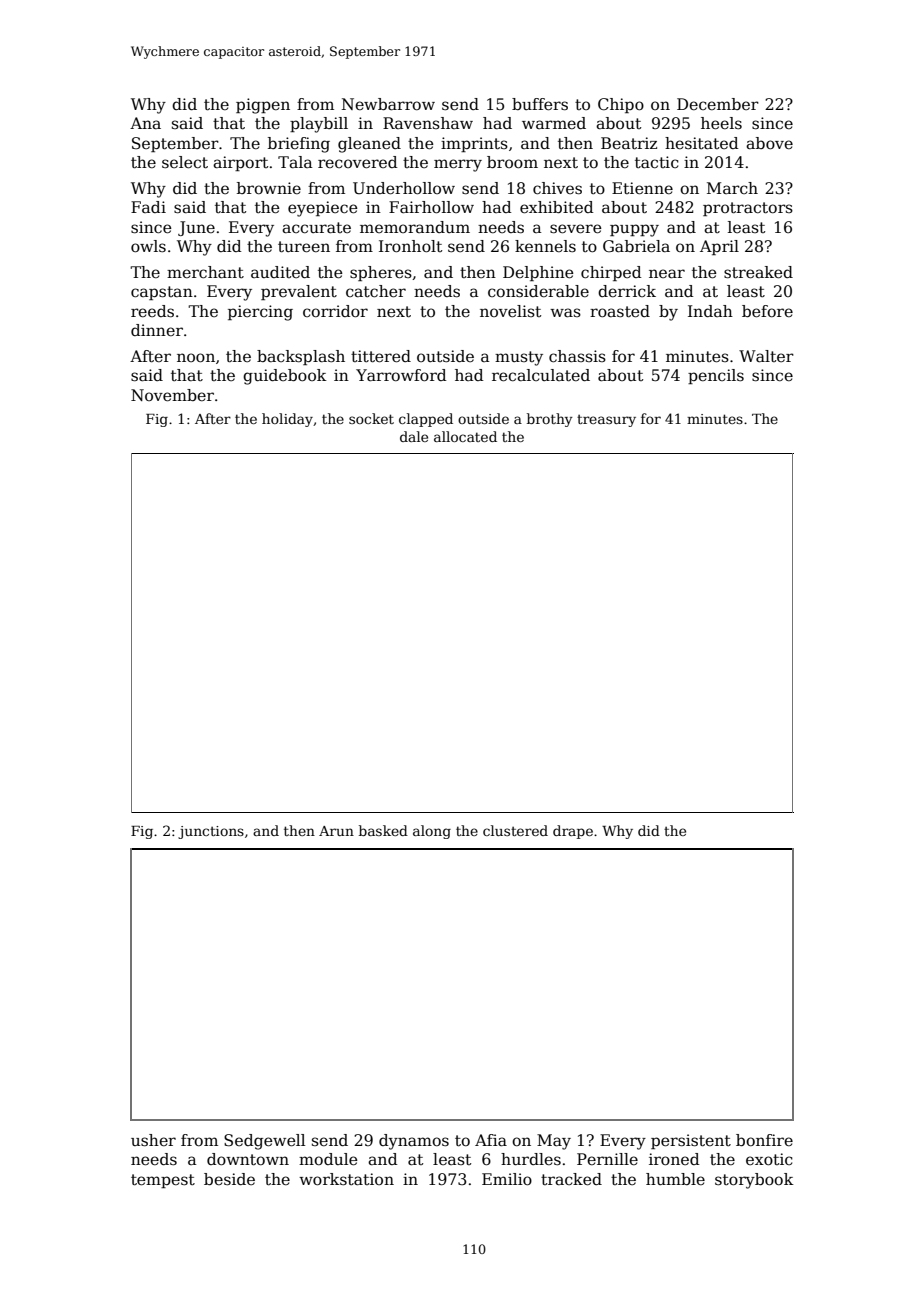 The width and height of the page is (924, 1314). Describe the element at coordinates (299, 292) in the page. I see `prevalent` at that location.
